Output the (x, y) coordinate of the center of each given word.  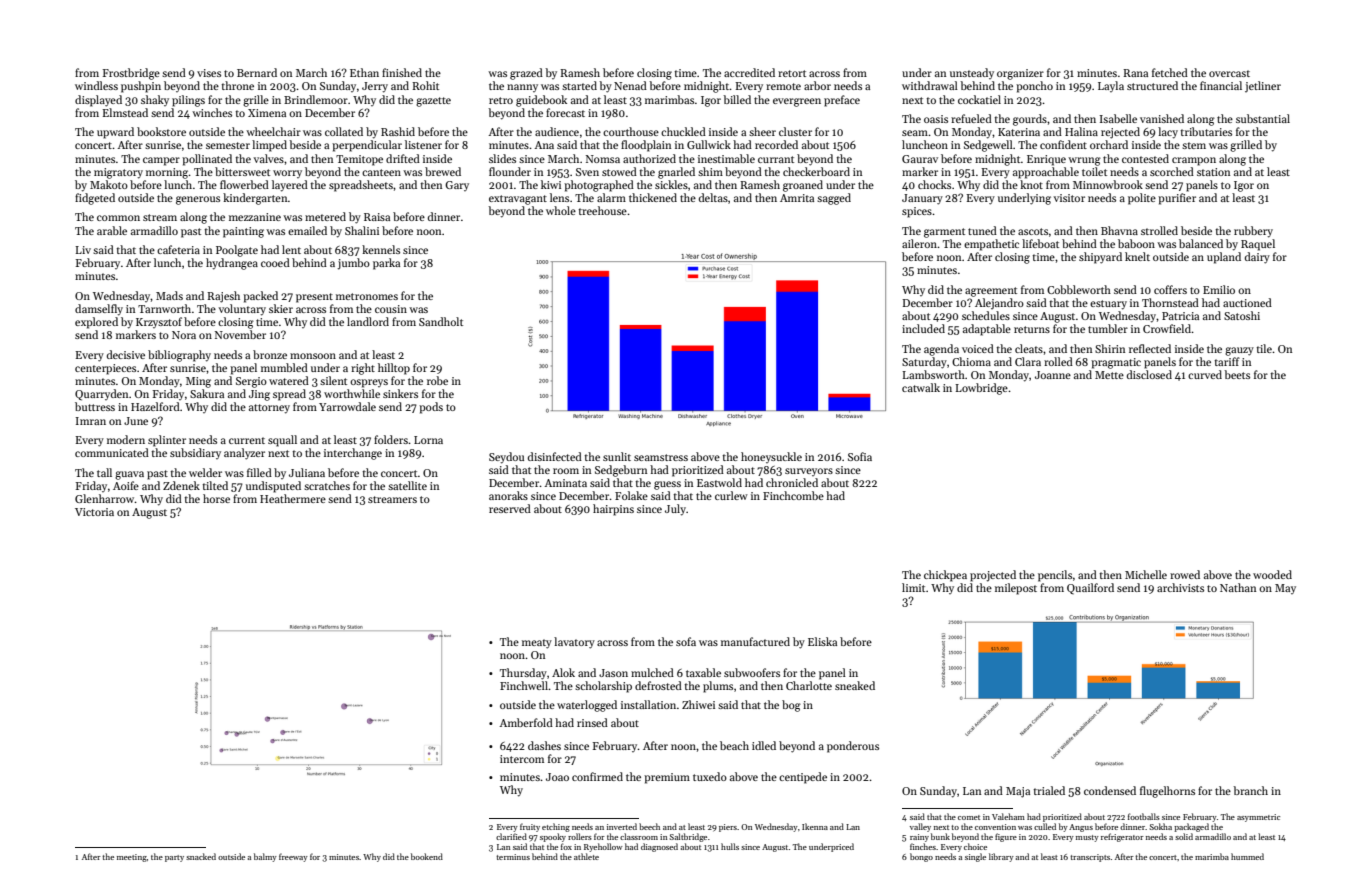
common (118, 218)
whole (561, 210)
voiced (978, 348)
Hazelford (155, 406)
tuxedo (710, 776)
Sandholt (441, 321)
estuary (1108, 305)
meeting (132, 858)
